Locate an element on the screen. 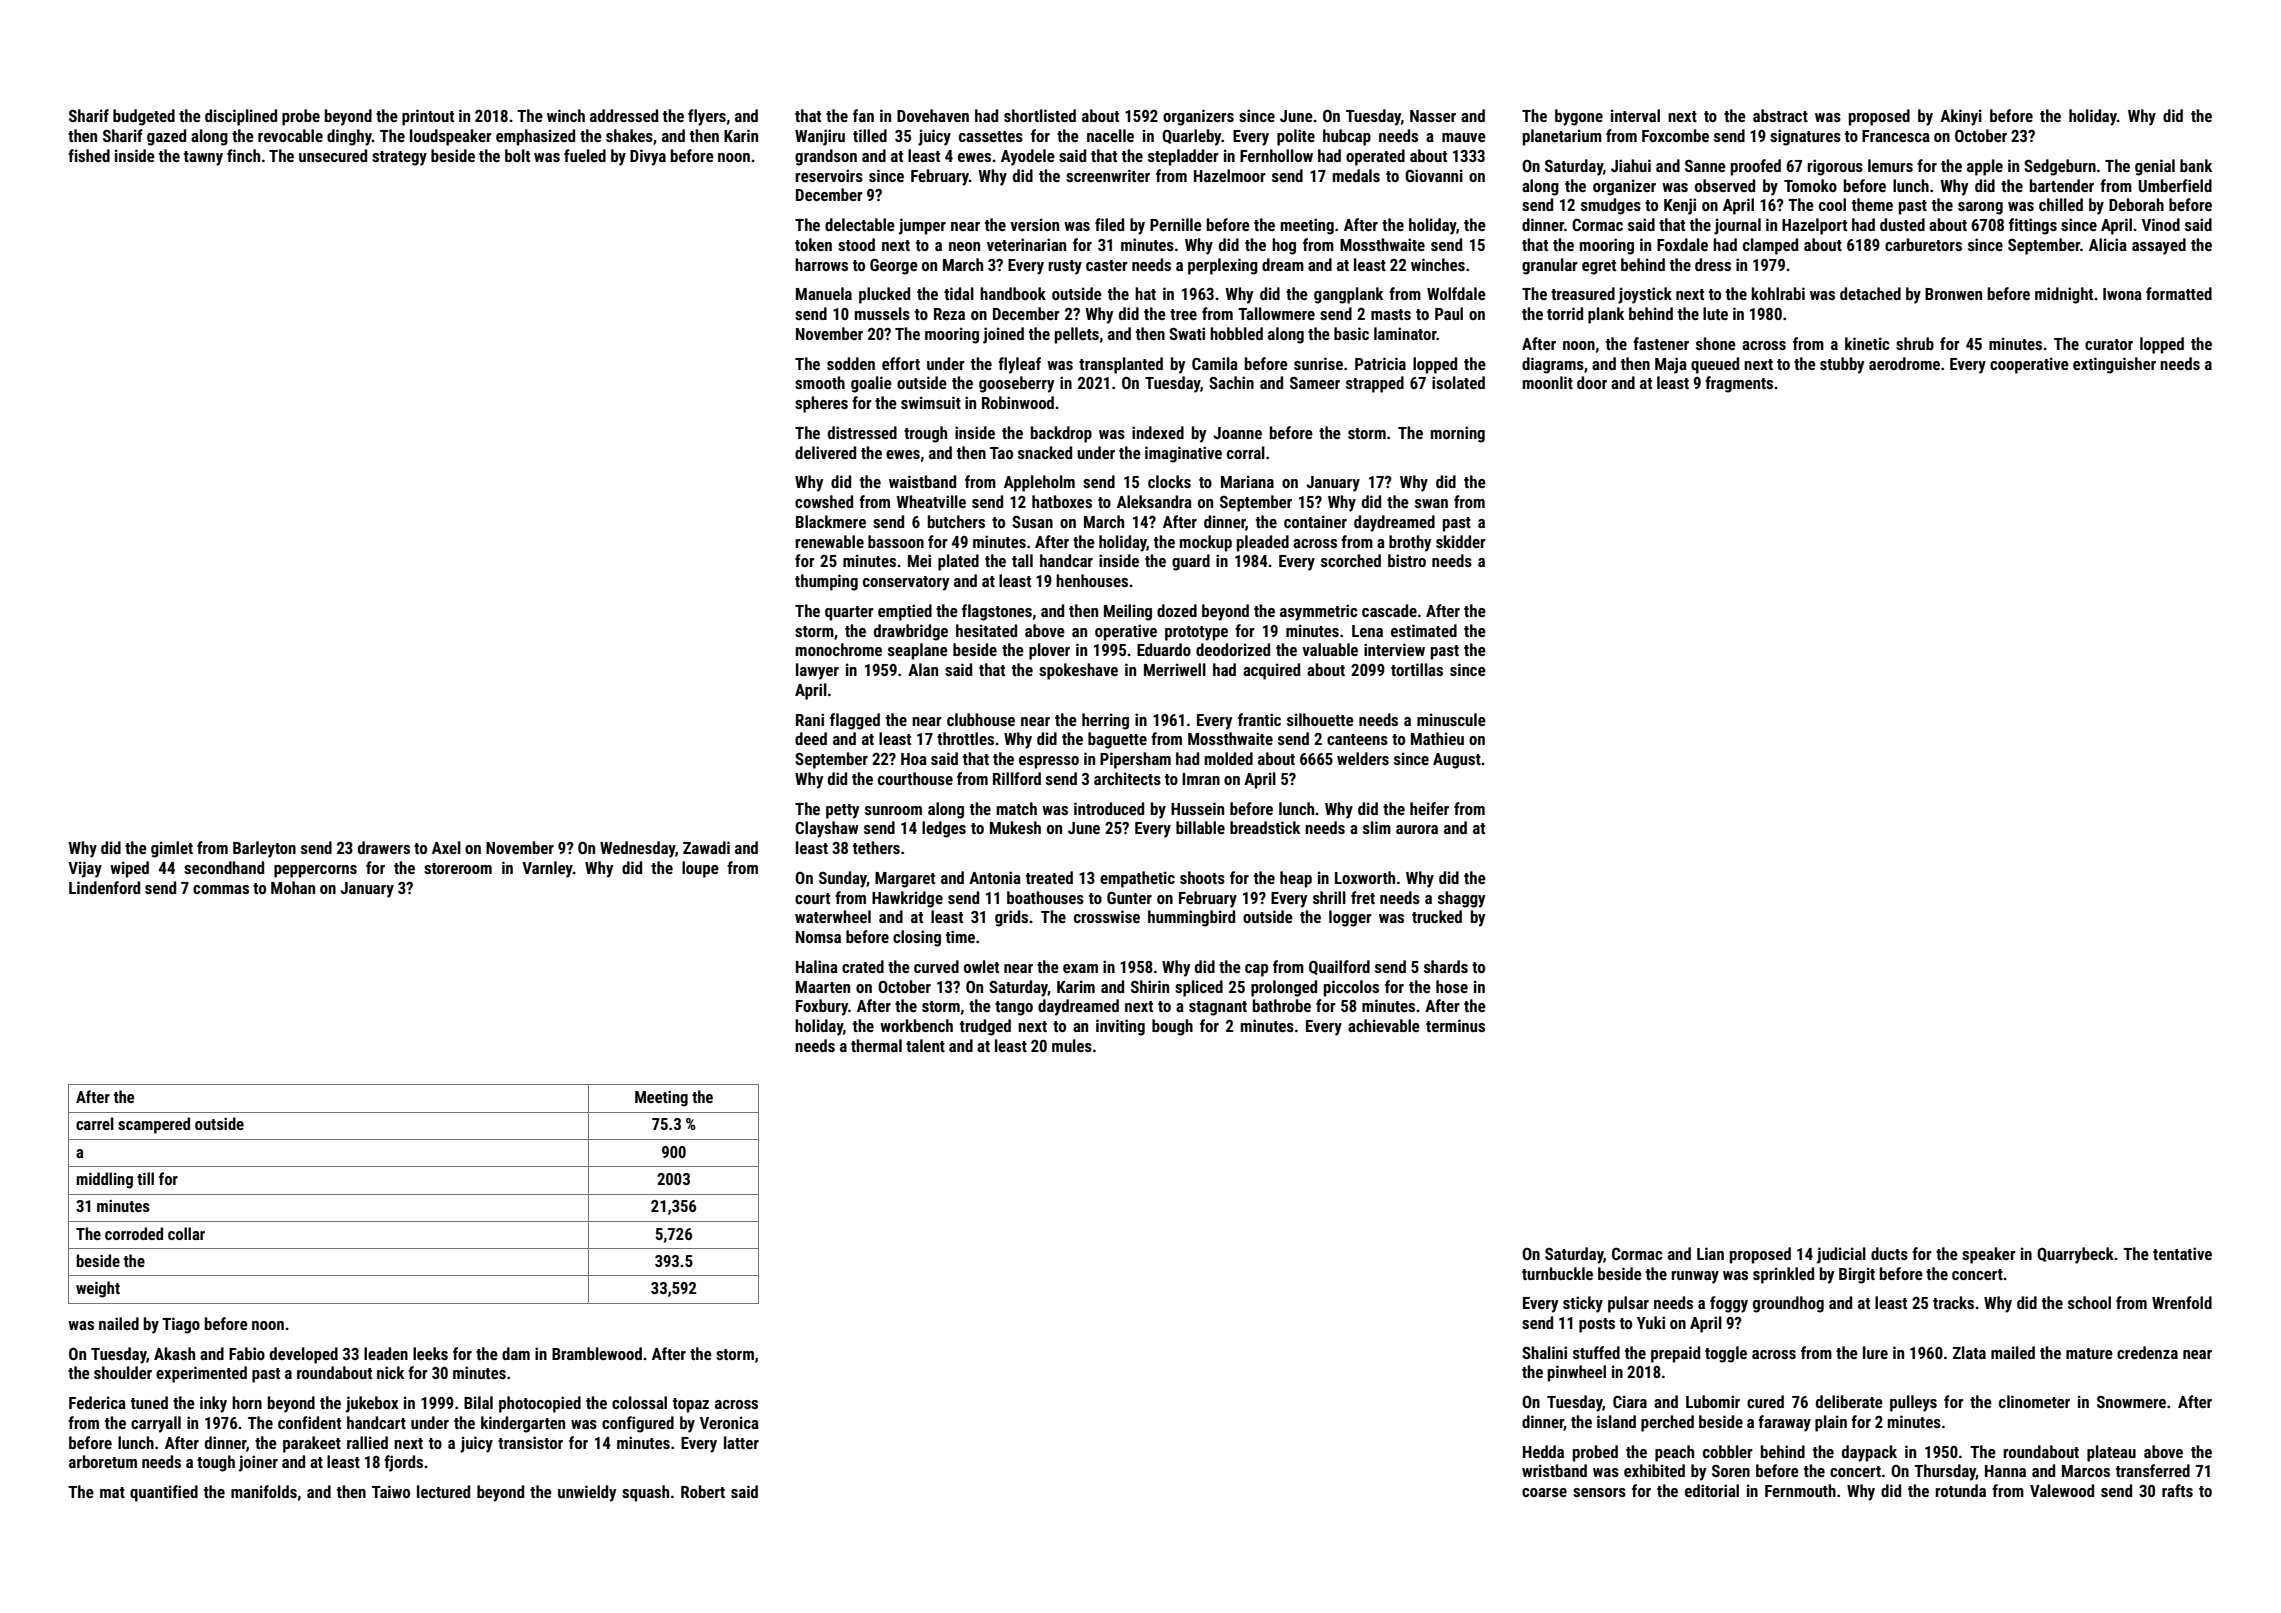  terminus is located at coordinates (1455, 1025).
